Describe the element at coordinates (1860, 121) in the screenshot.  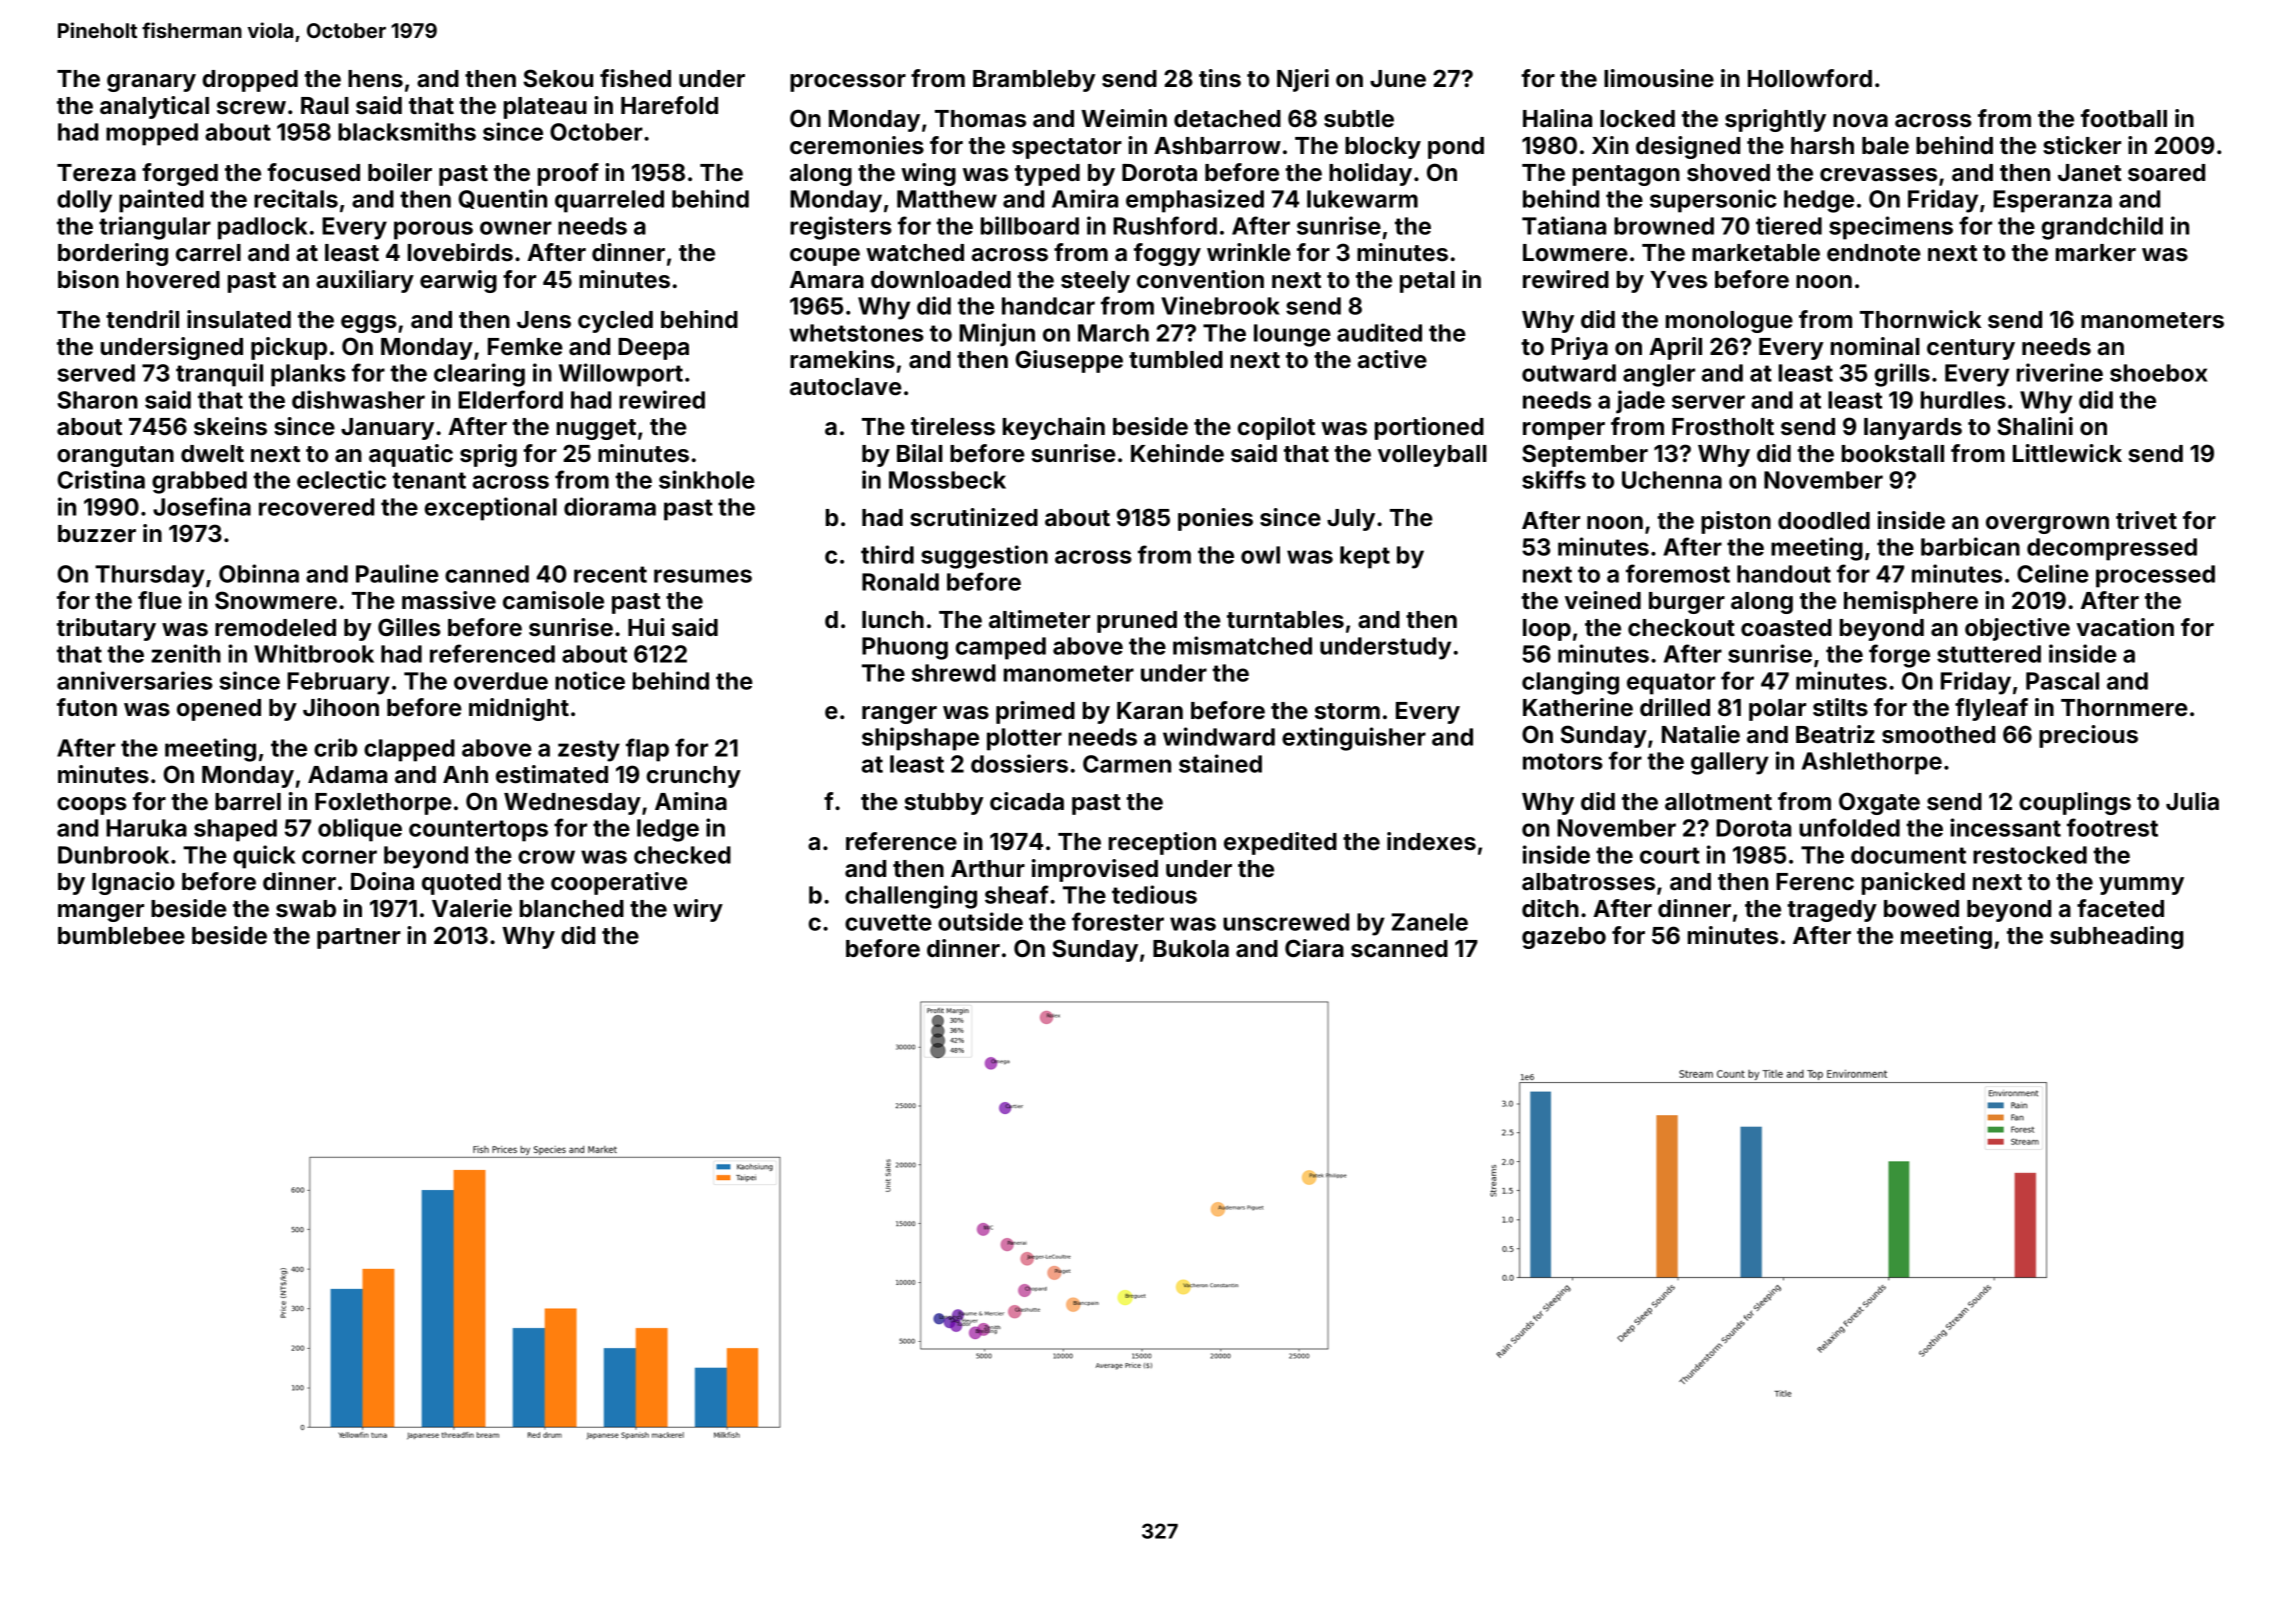
I see `nova` at that location.
